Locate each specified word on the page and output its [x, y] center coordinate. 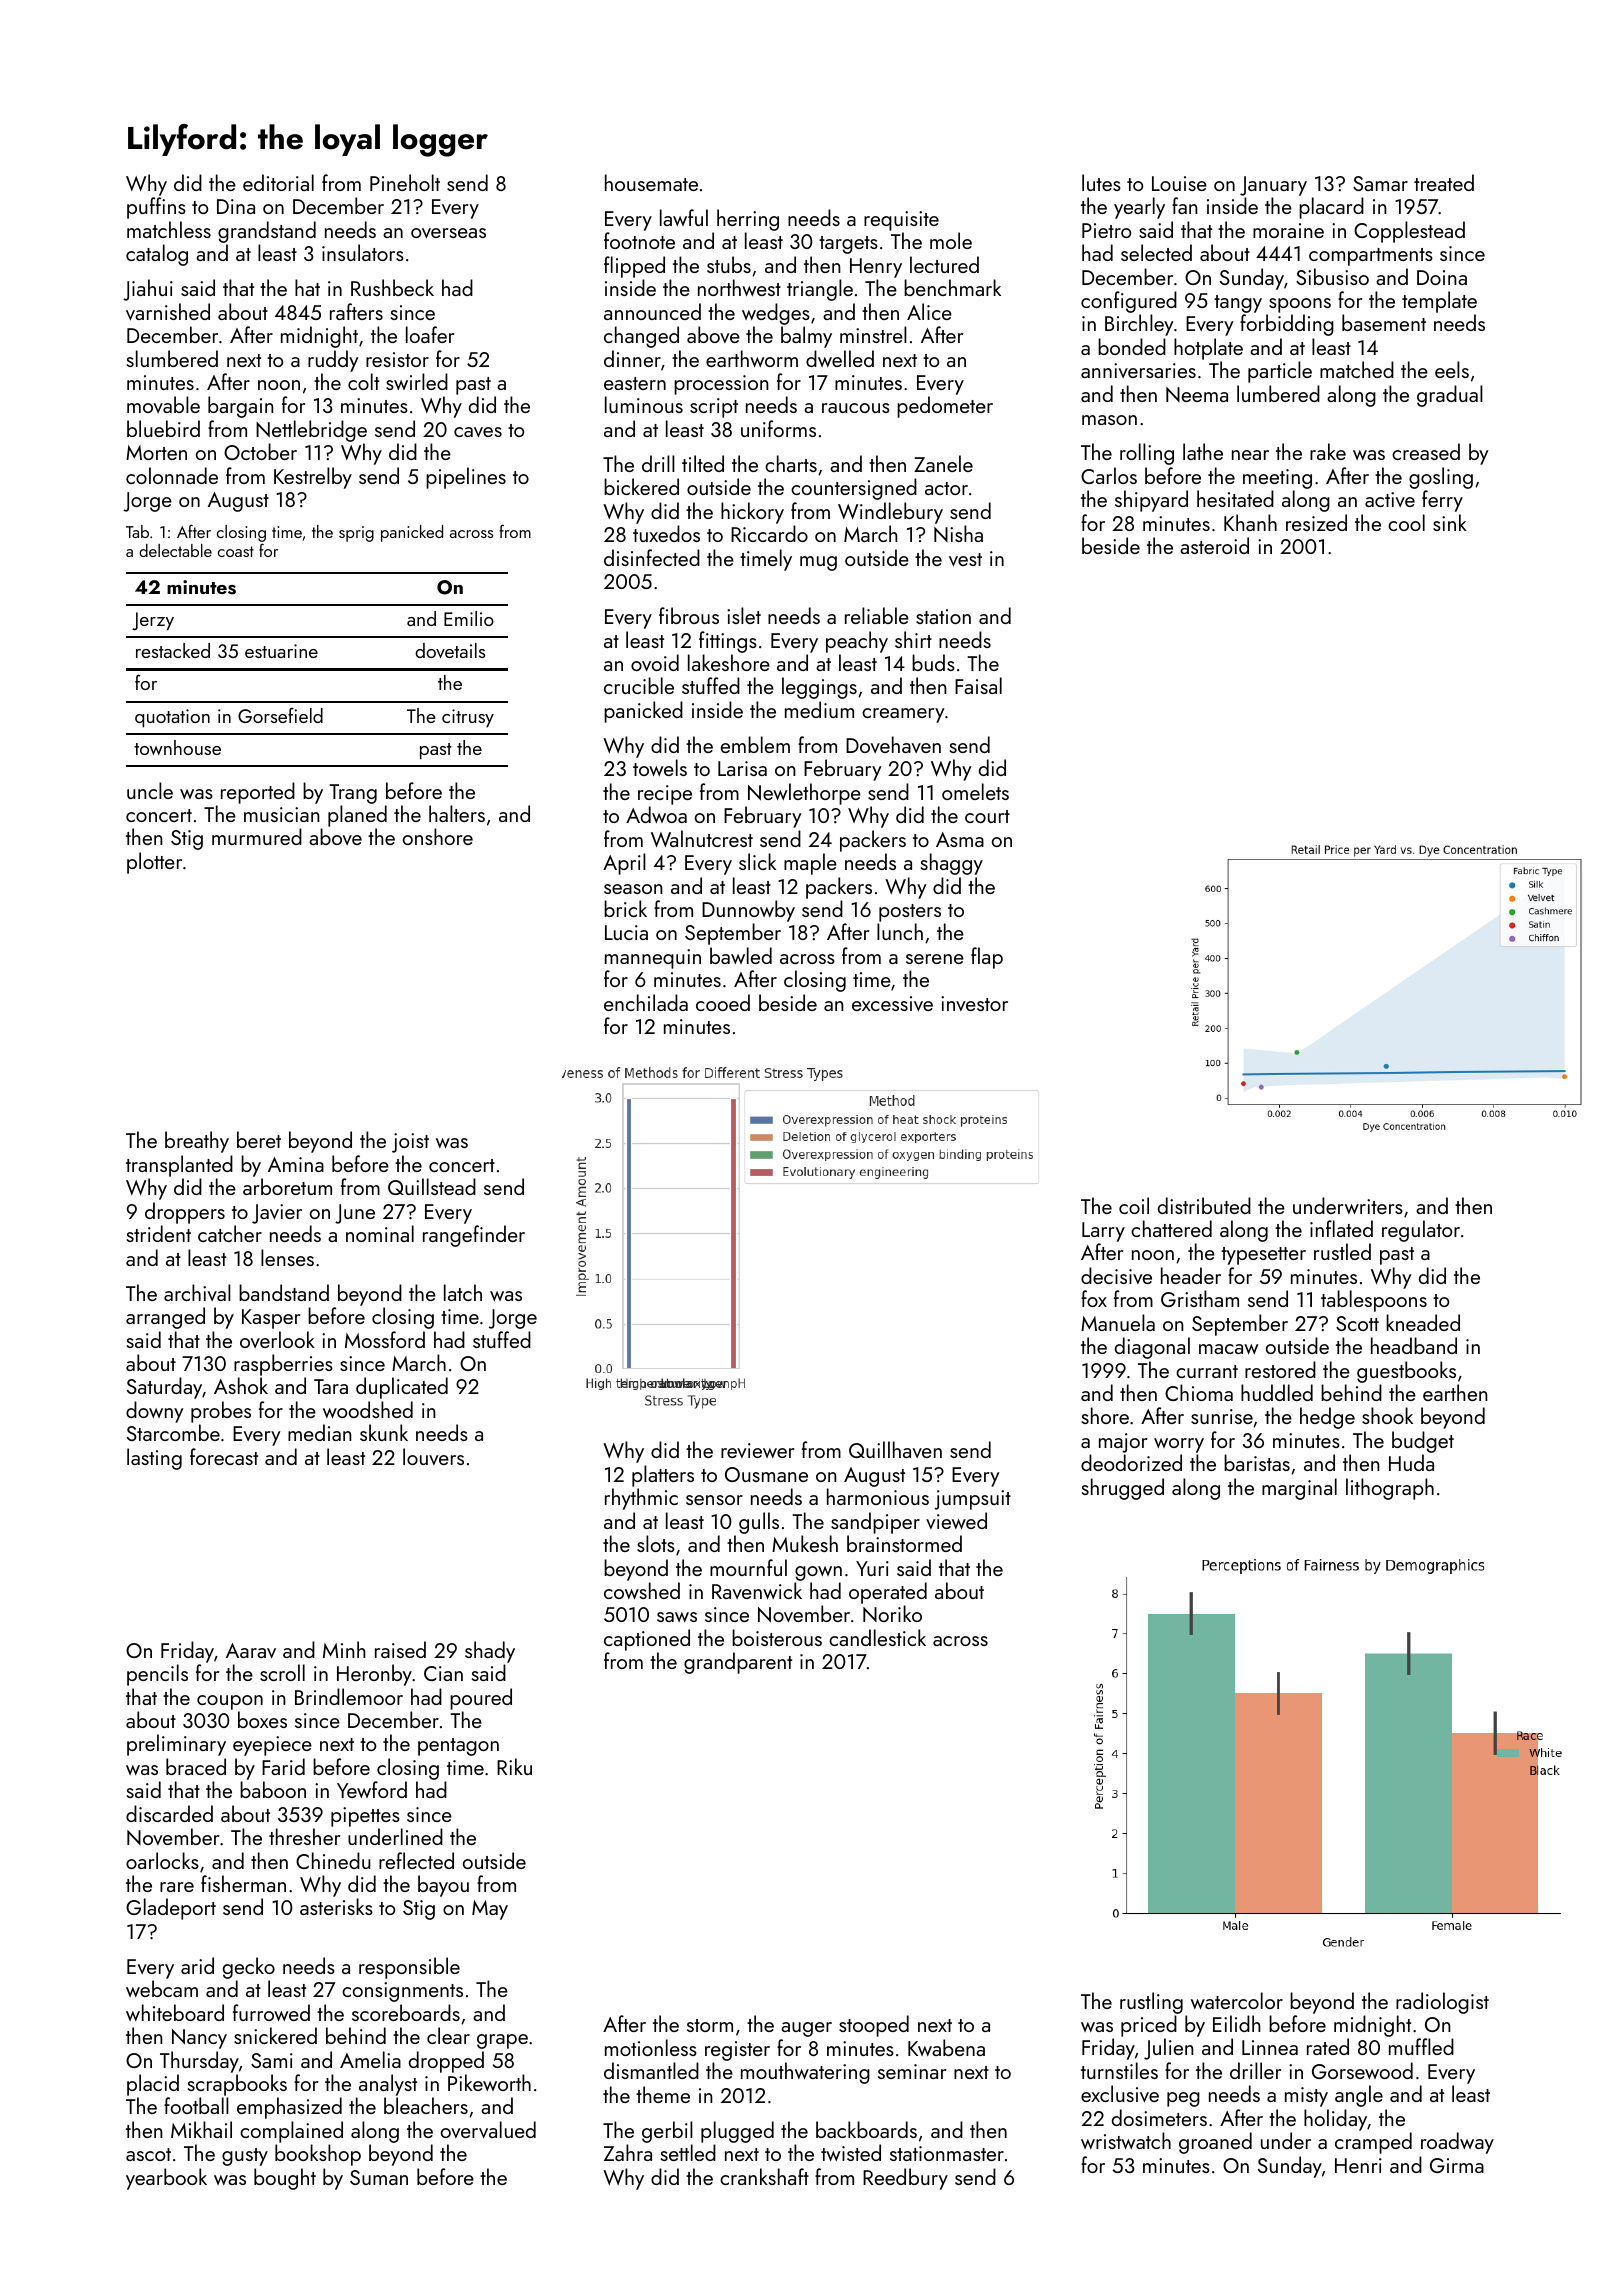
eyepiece [272, 1746]
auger [806, 2029]
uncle [150, 790]
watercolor [1237, 2000]
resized [1316, 522]
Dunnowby [748, 911]
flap [987, 958]
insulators [363, 252]
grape [502, 2041]
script [714, 408]
